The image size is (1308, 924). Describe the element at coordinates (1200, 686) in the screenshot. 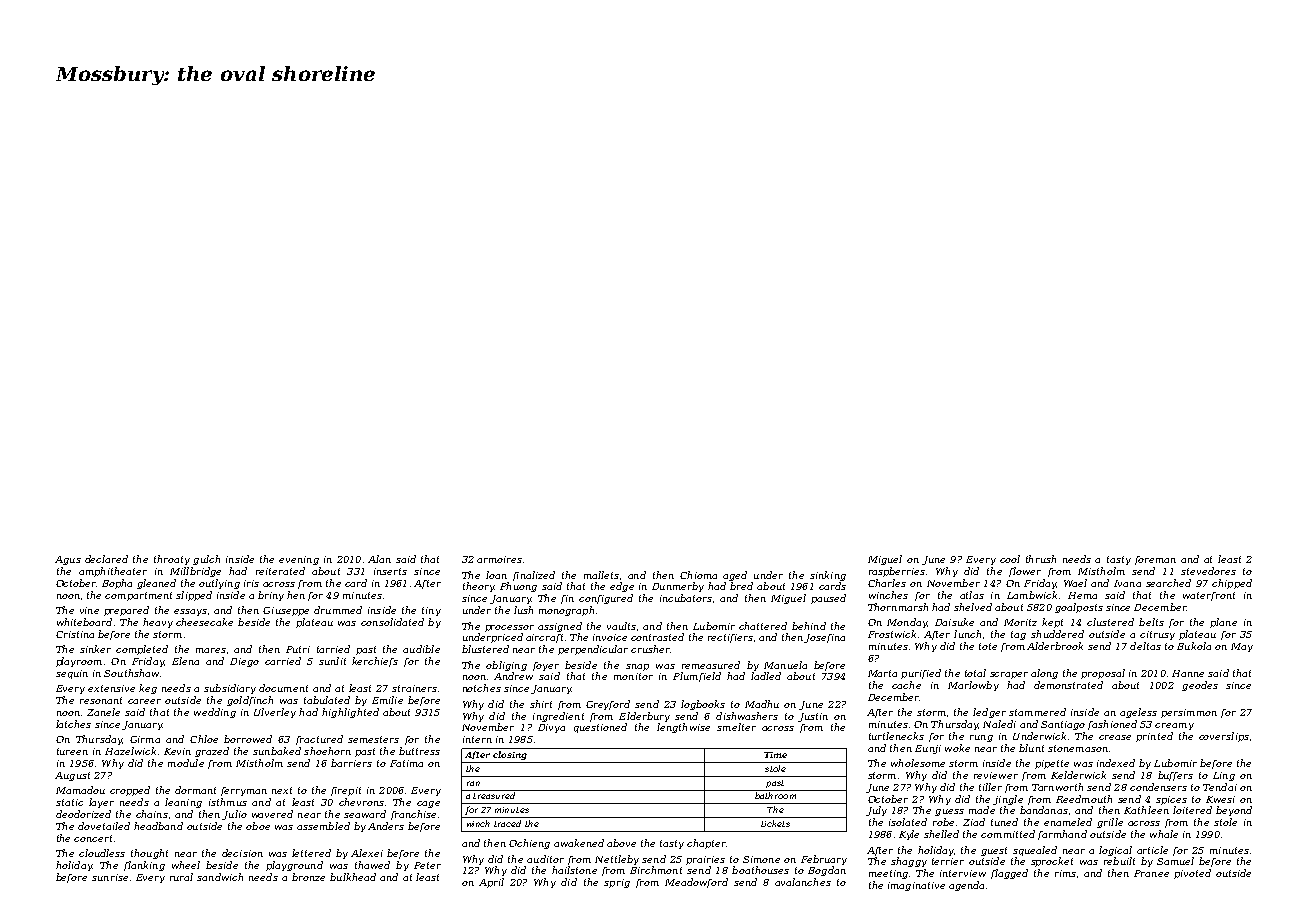

I see `geodes` at that location.
